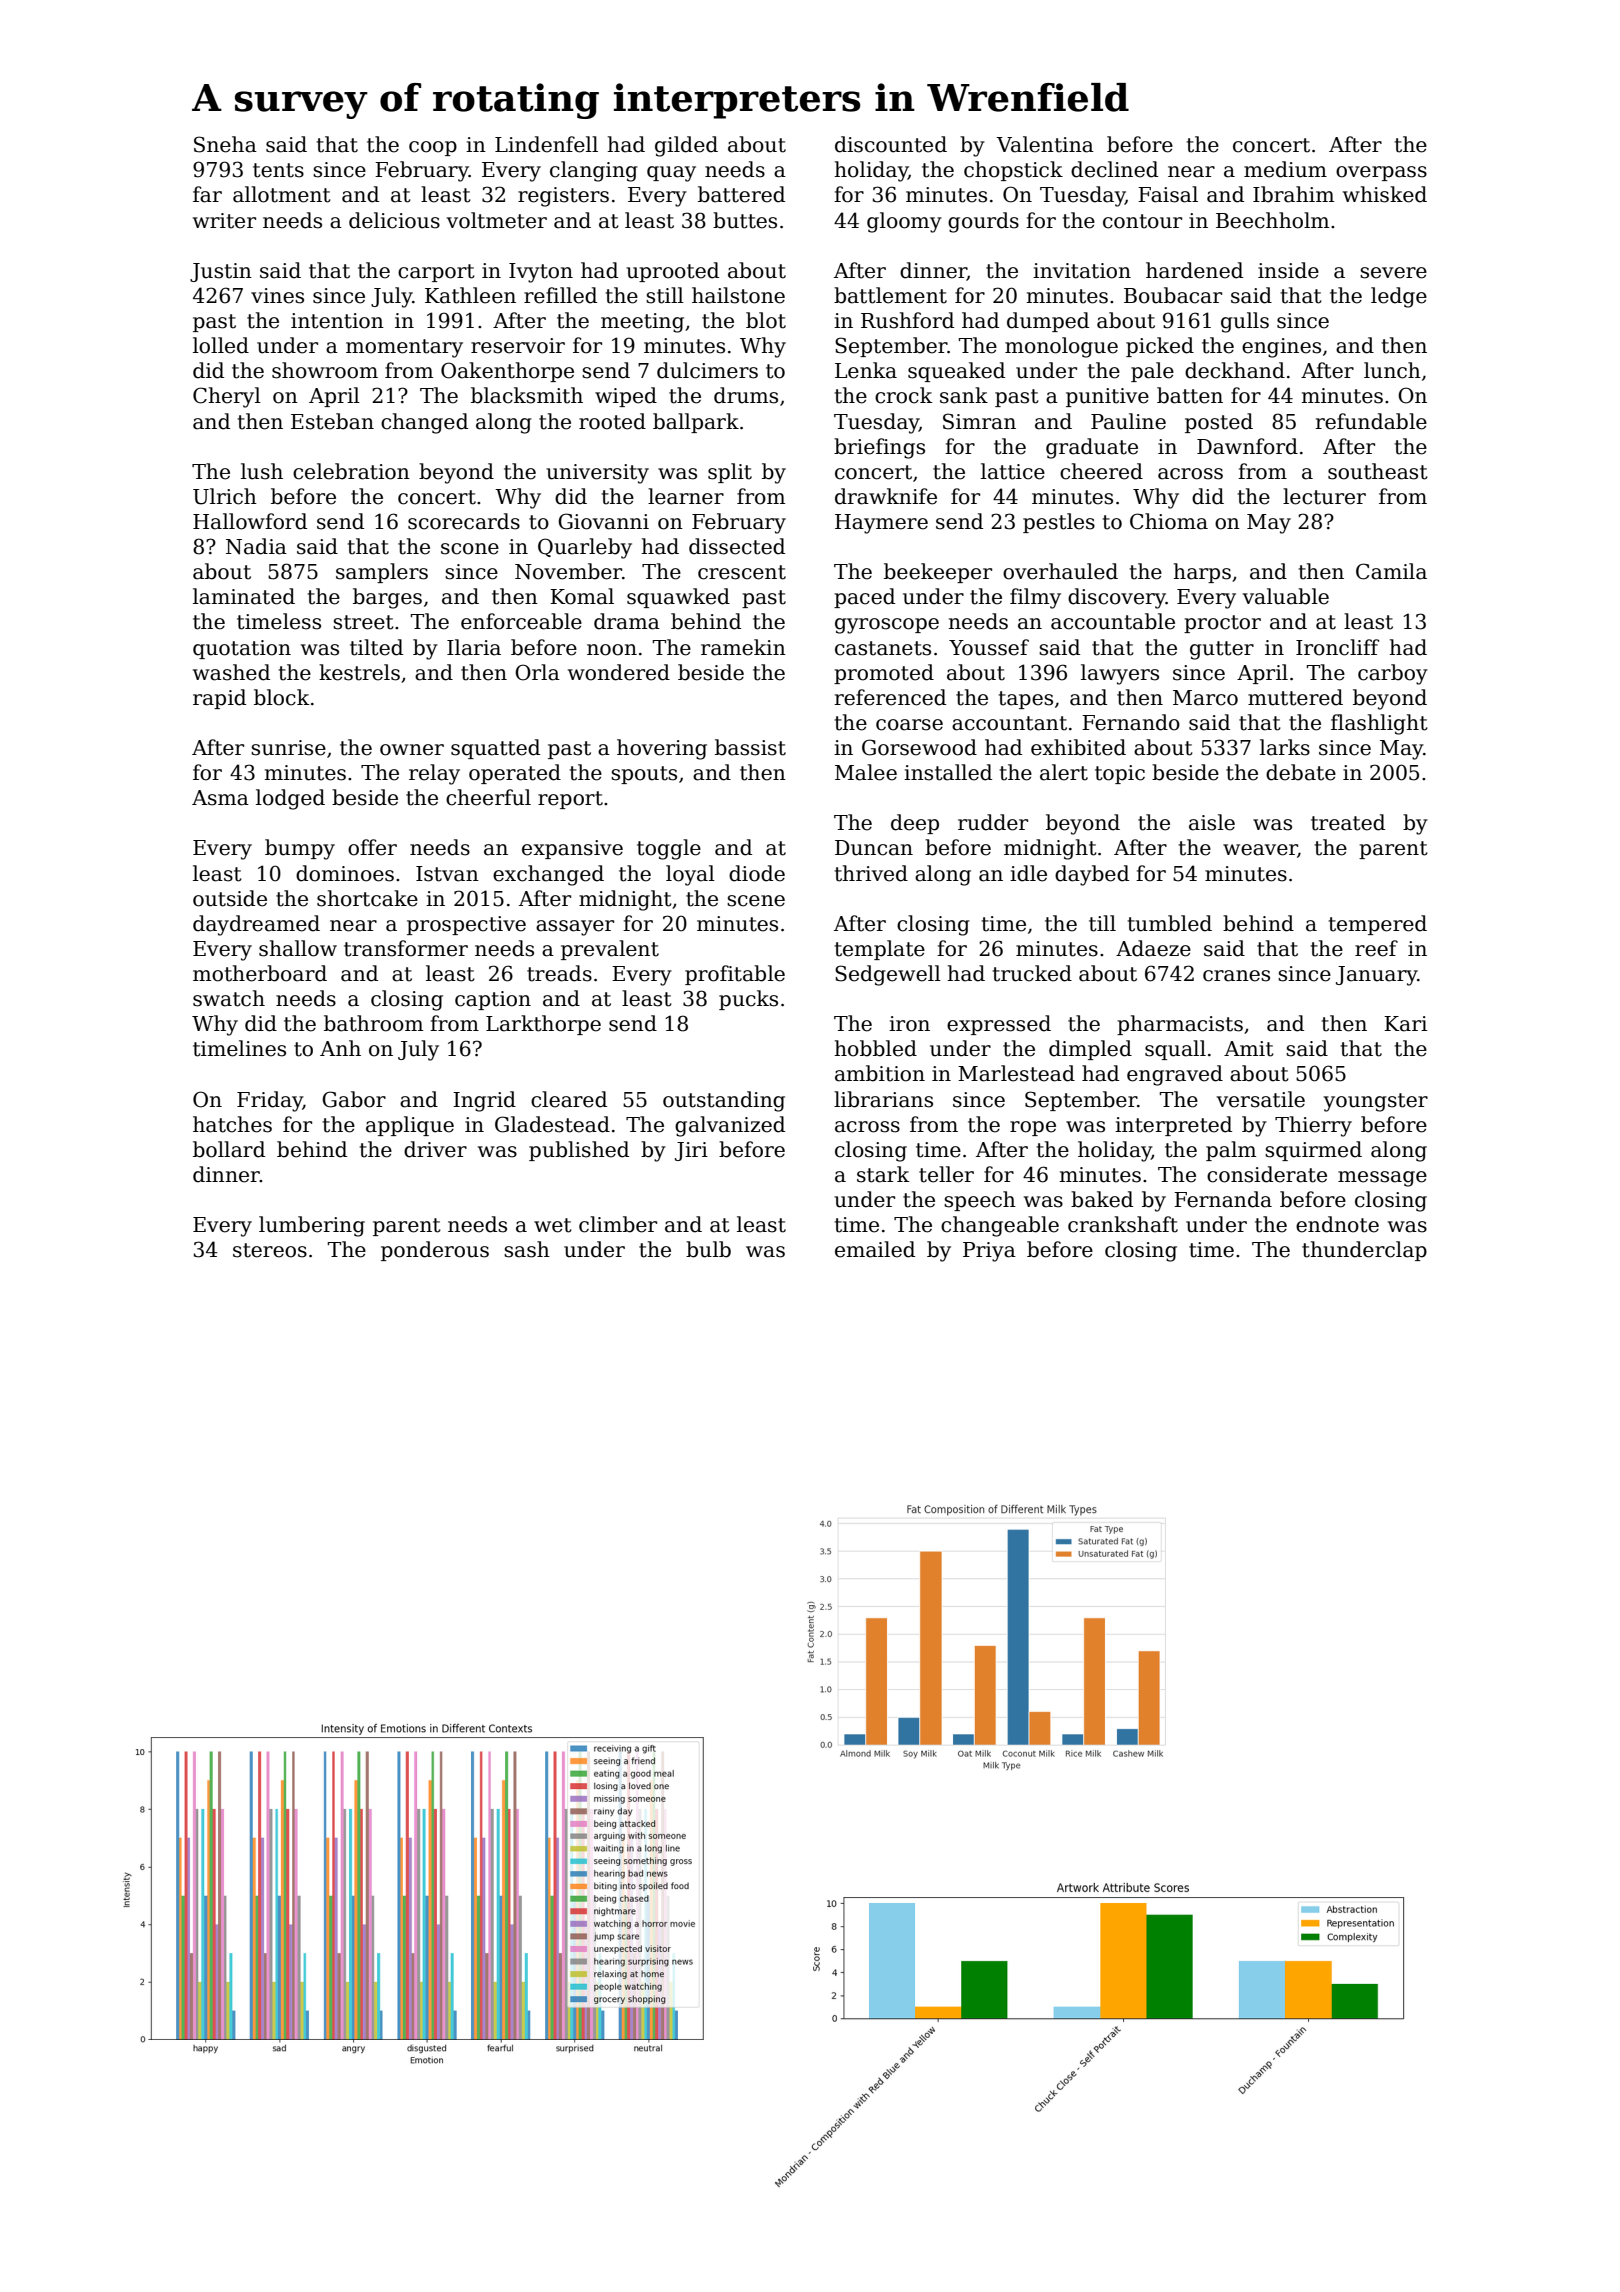  Describe the element at coordinates (690, 875) in the screenshot. I see `loyal` at that location.
